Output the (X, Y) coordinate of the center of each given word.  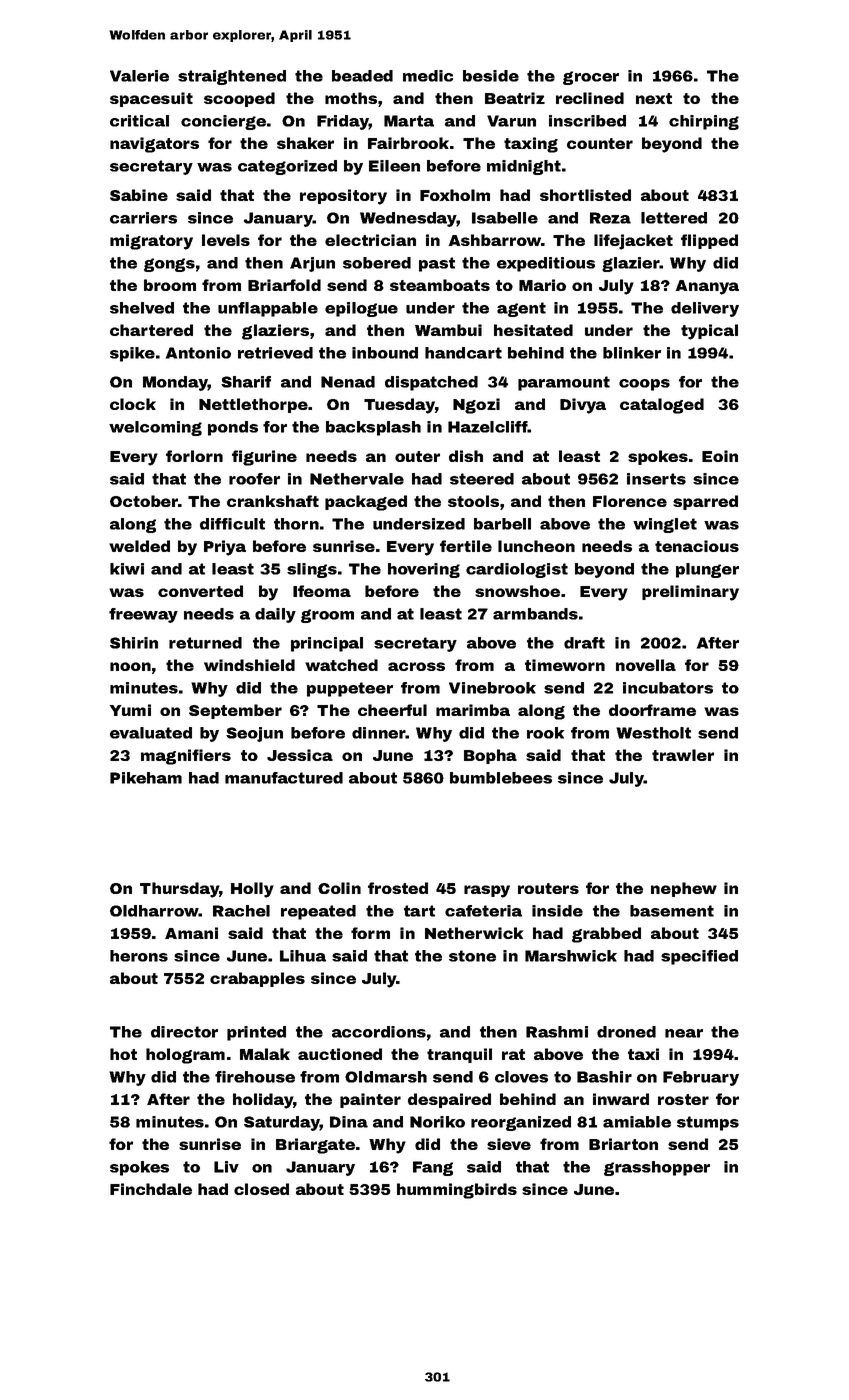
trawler (683, 755)
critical (139, 121)
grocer (591, 78)
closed (261, 1189)
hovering (424, 570)
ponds (233, 428)
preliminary (690, 593)
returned (205, 643)
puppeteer (350, 689)
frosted (398, 888)
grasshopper (657, 1168)
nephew (684, 889)
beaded (362, 76)
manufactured (284, 778)
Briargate (315, 1146)
